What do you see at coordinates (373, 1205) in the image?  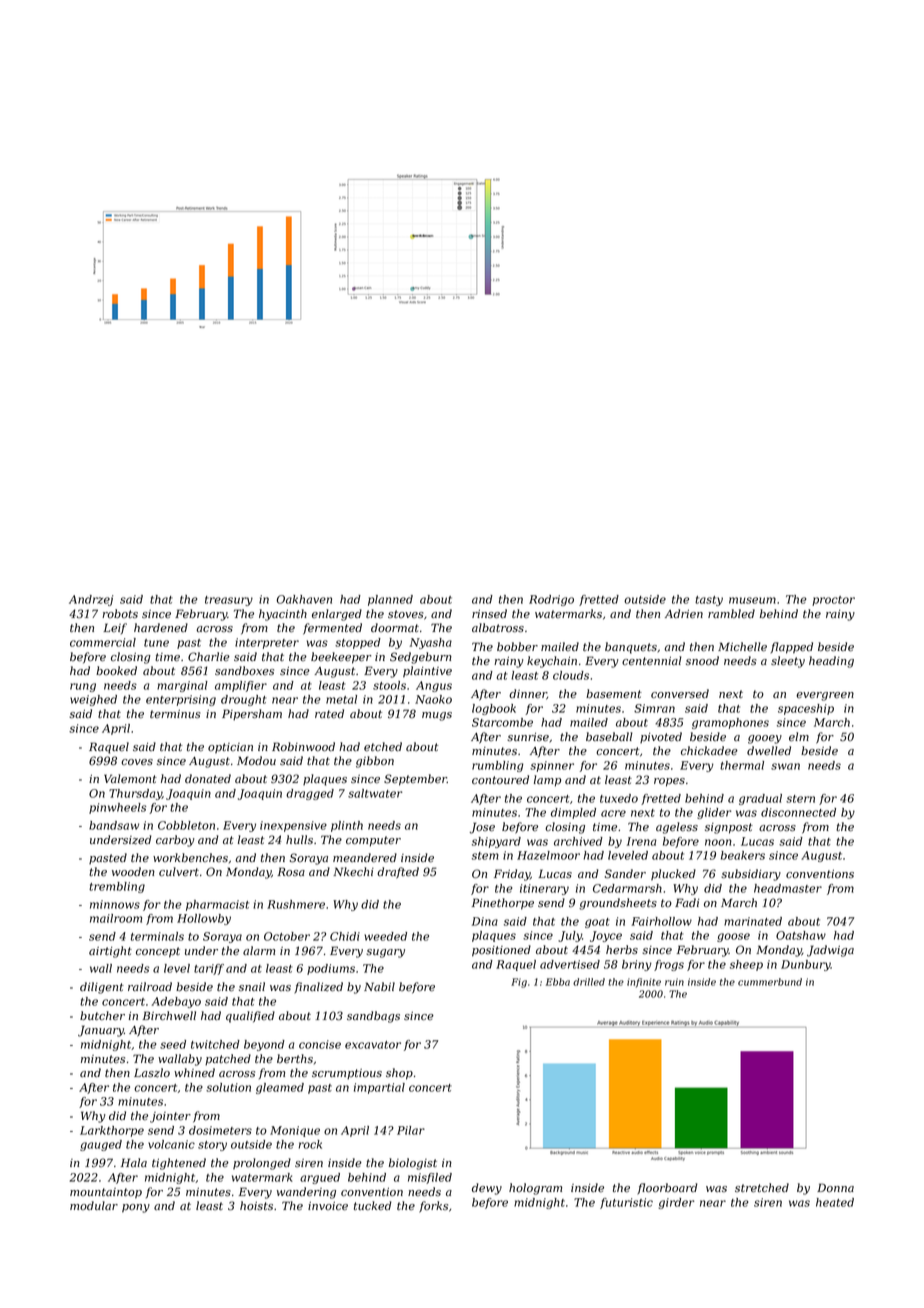 I see `tucked` at bounding box center [373, 1205].
